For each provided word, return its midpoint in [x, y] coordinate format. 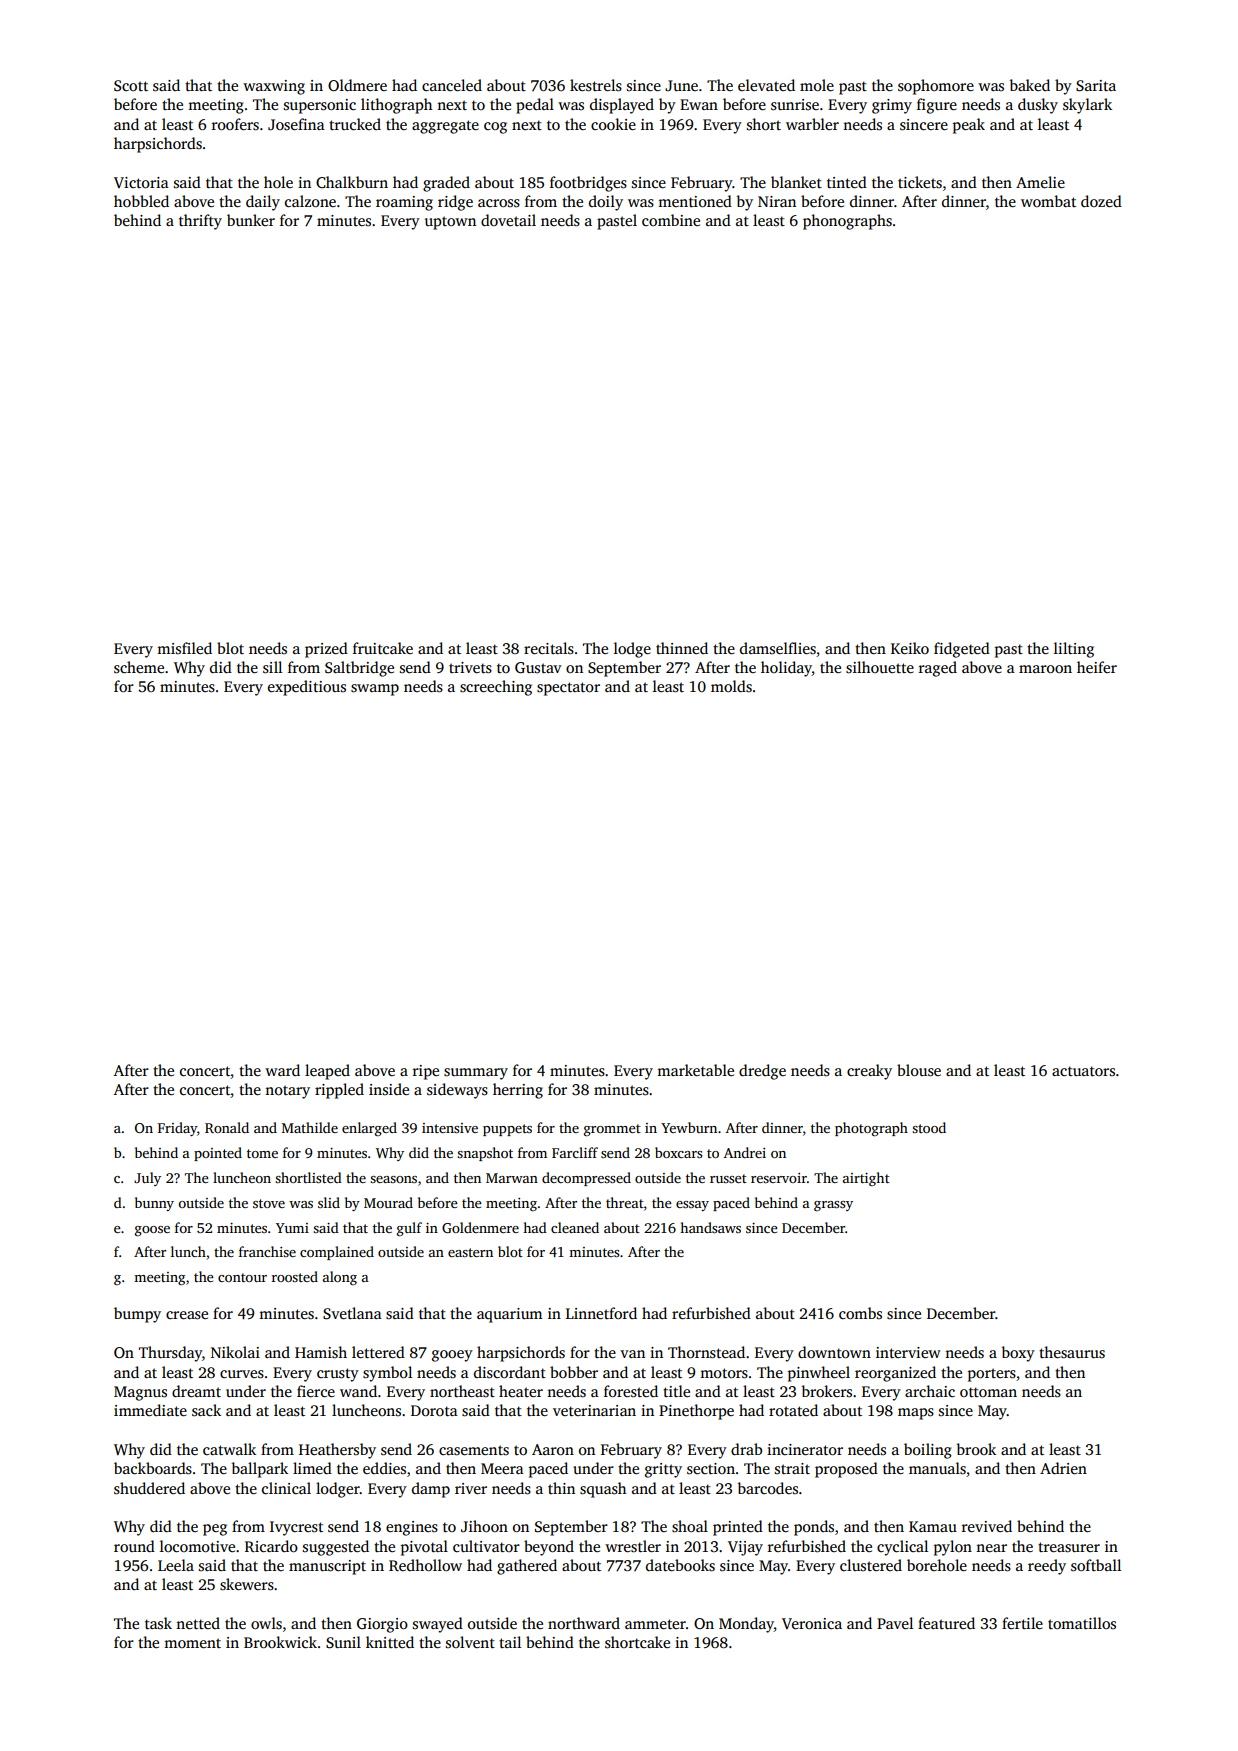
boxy [1018, 1354]
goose [152, 1231]
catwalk [229, 1449]
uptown [450, 223]
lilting [1074, 650]
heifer [1097, 667]
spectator [568, 689]
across [499, 203]
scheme [139, 667]
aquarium [509, 1315]
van [632, 1354]
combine [671, 220]
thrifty [200, 222]
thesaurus [1072, 1352]
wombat [1048, 201]
